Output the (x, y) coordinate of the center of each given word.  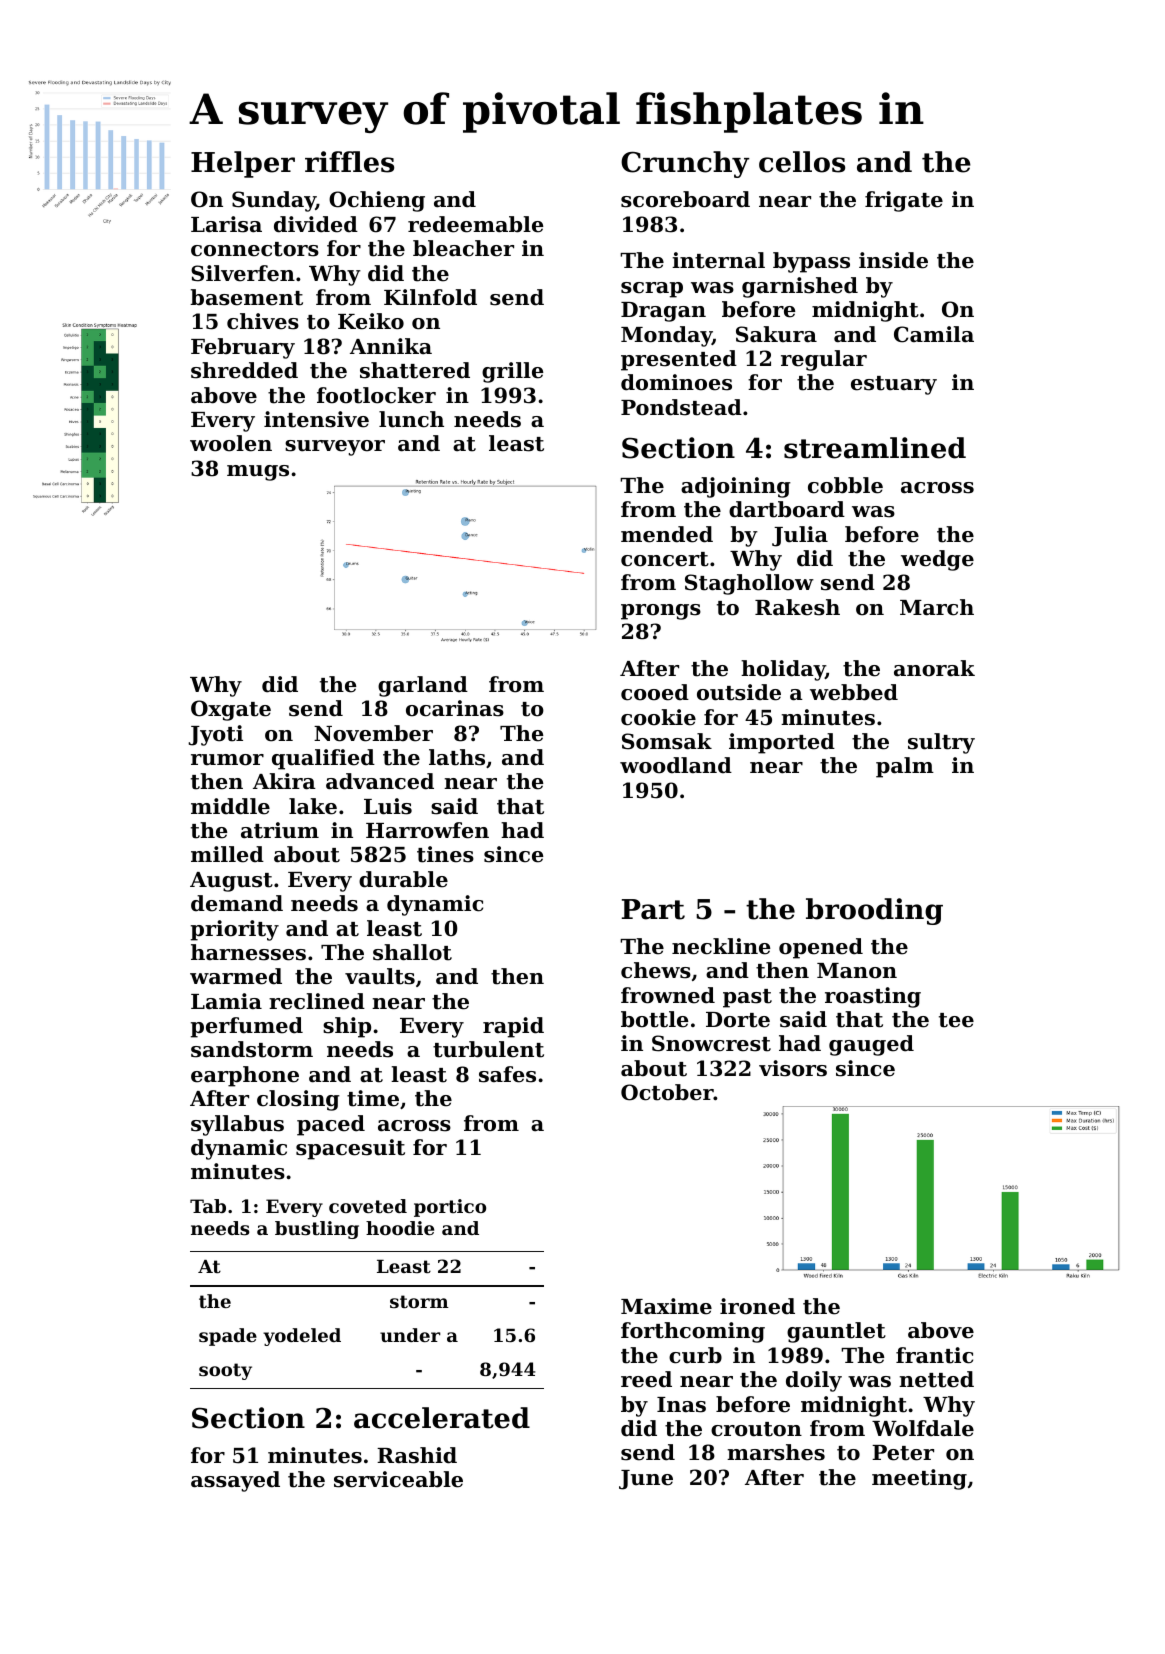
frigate (904, 201)
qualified (323, 759)
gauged (871, 1045)
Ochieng (377, 201)
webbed (854, 692)
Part (653, 909)
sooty (225, 1371)
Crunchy (685, 164)
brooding (874, 911)
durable (403, 879)
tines (445, 854)
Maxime (666, 1306)
